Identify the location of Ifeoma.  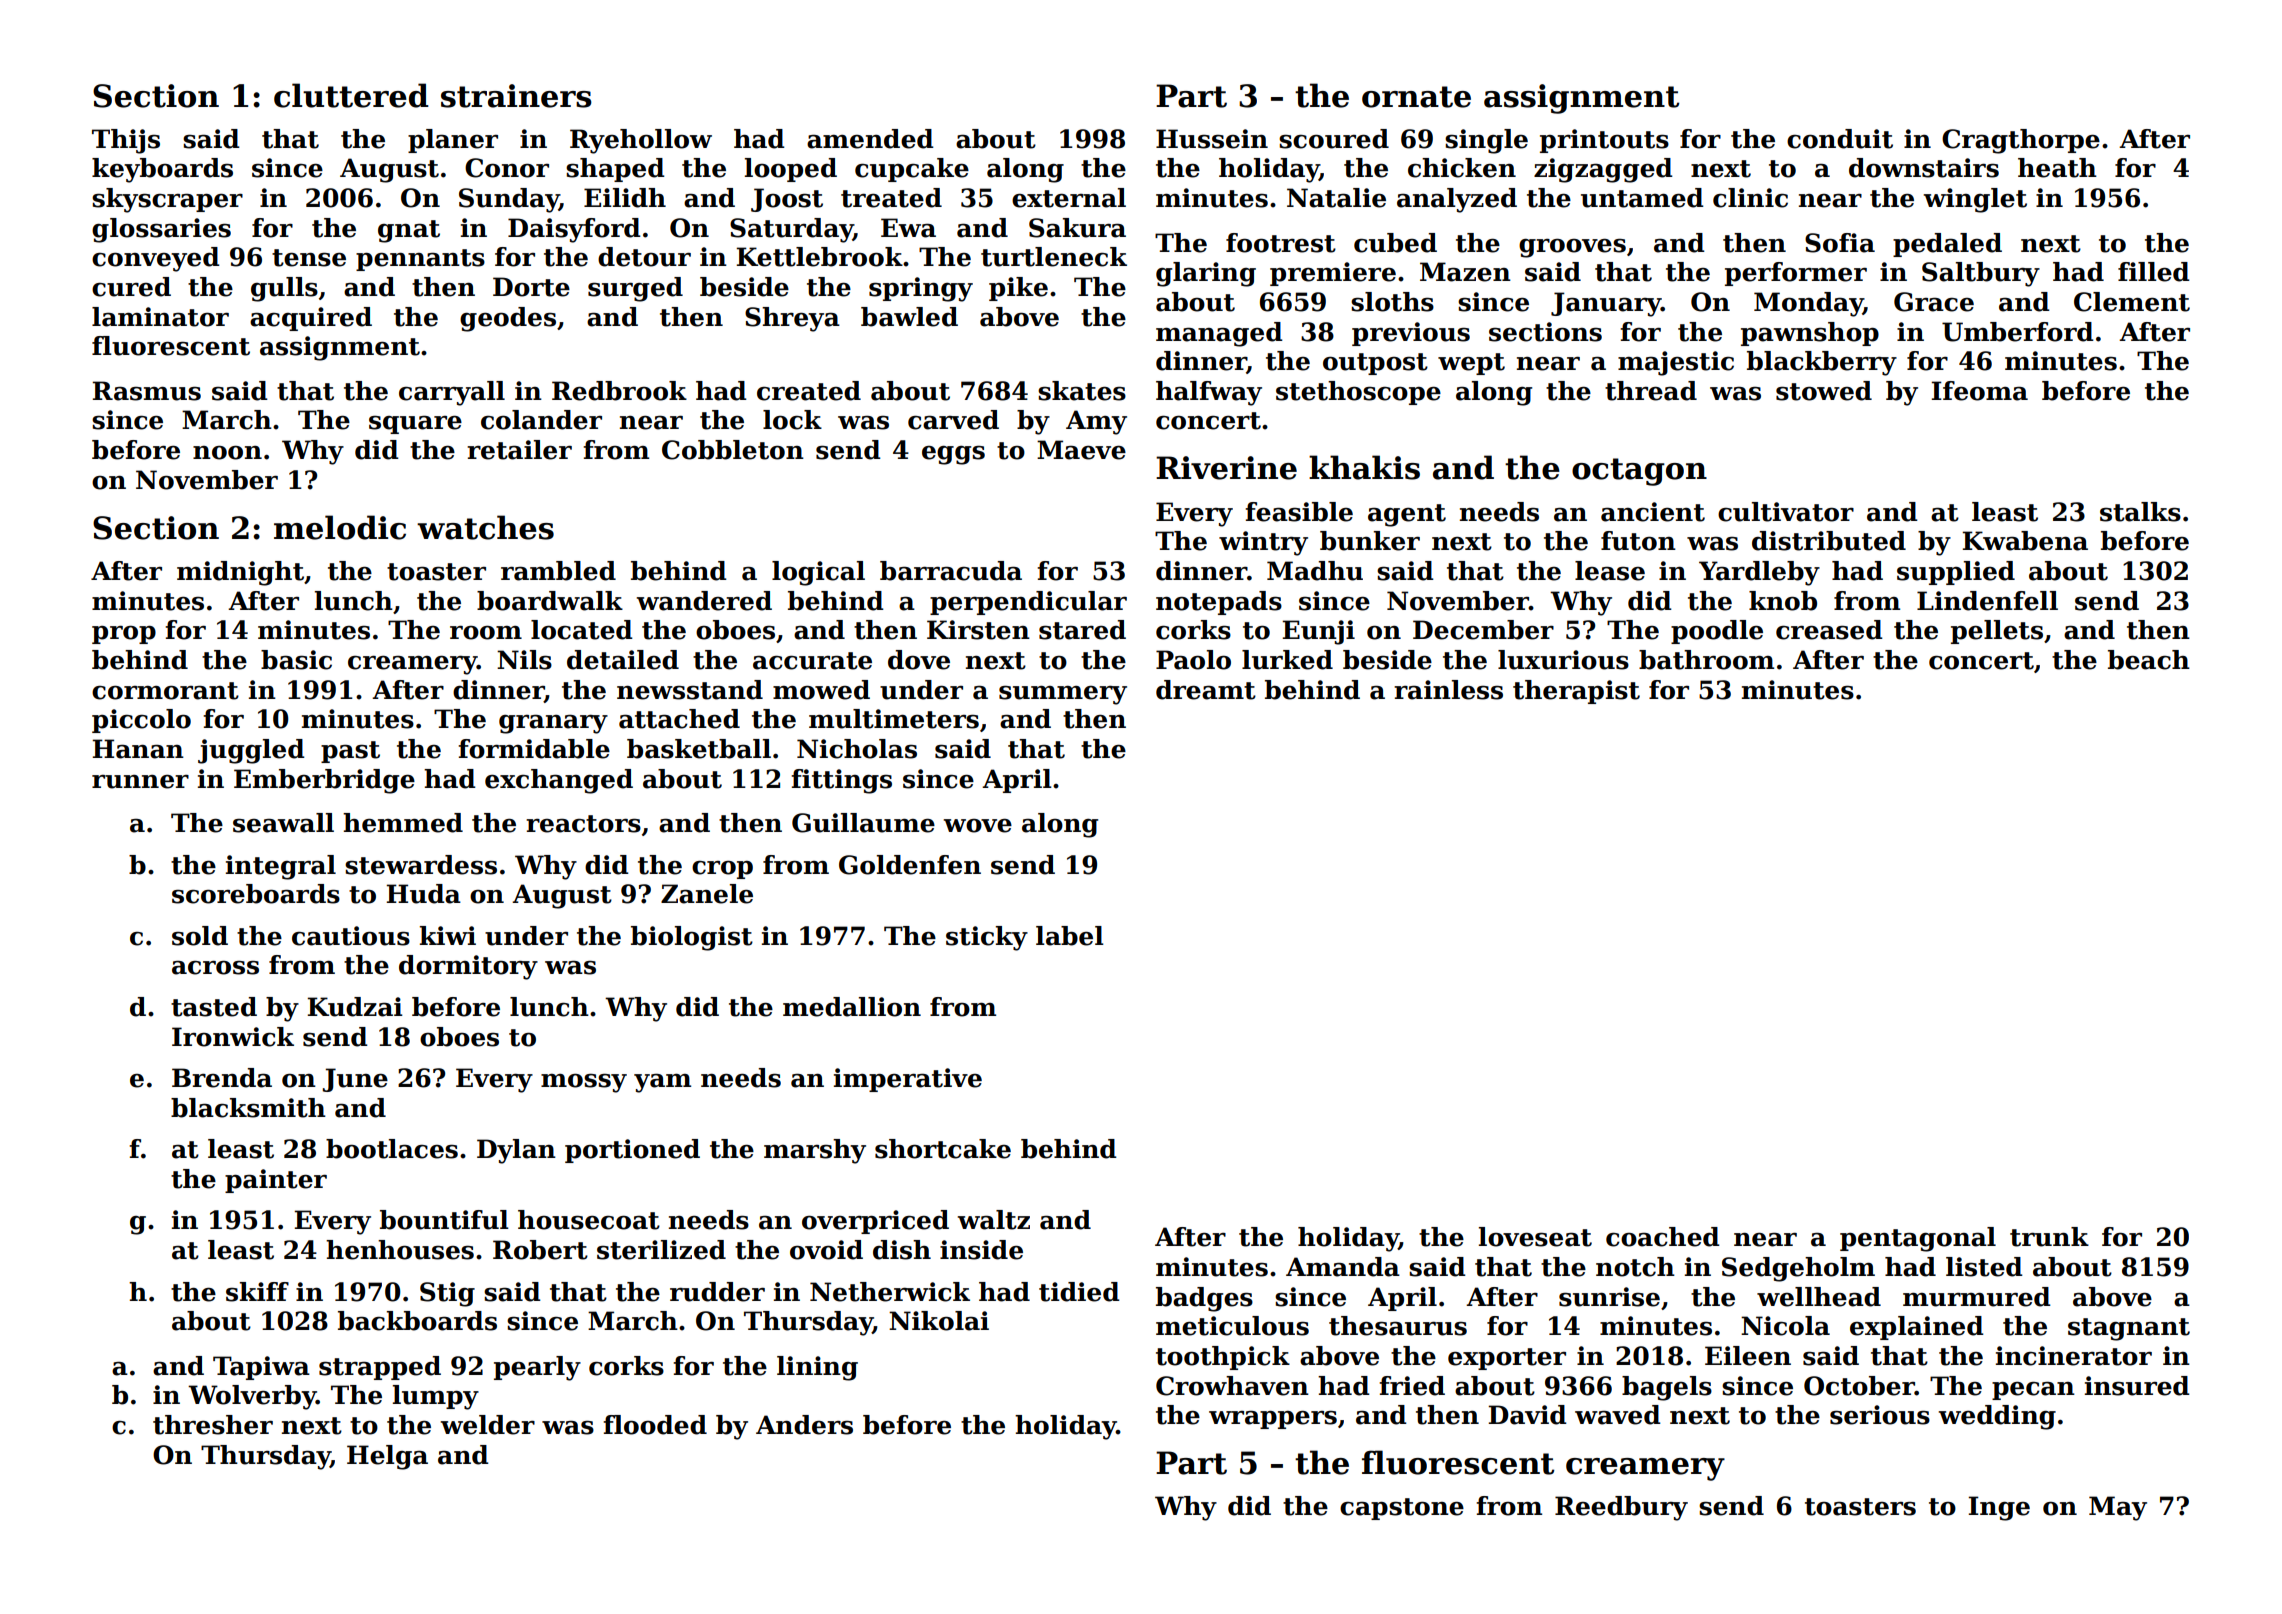
(1979, 391).
